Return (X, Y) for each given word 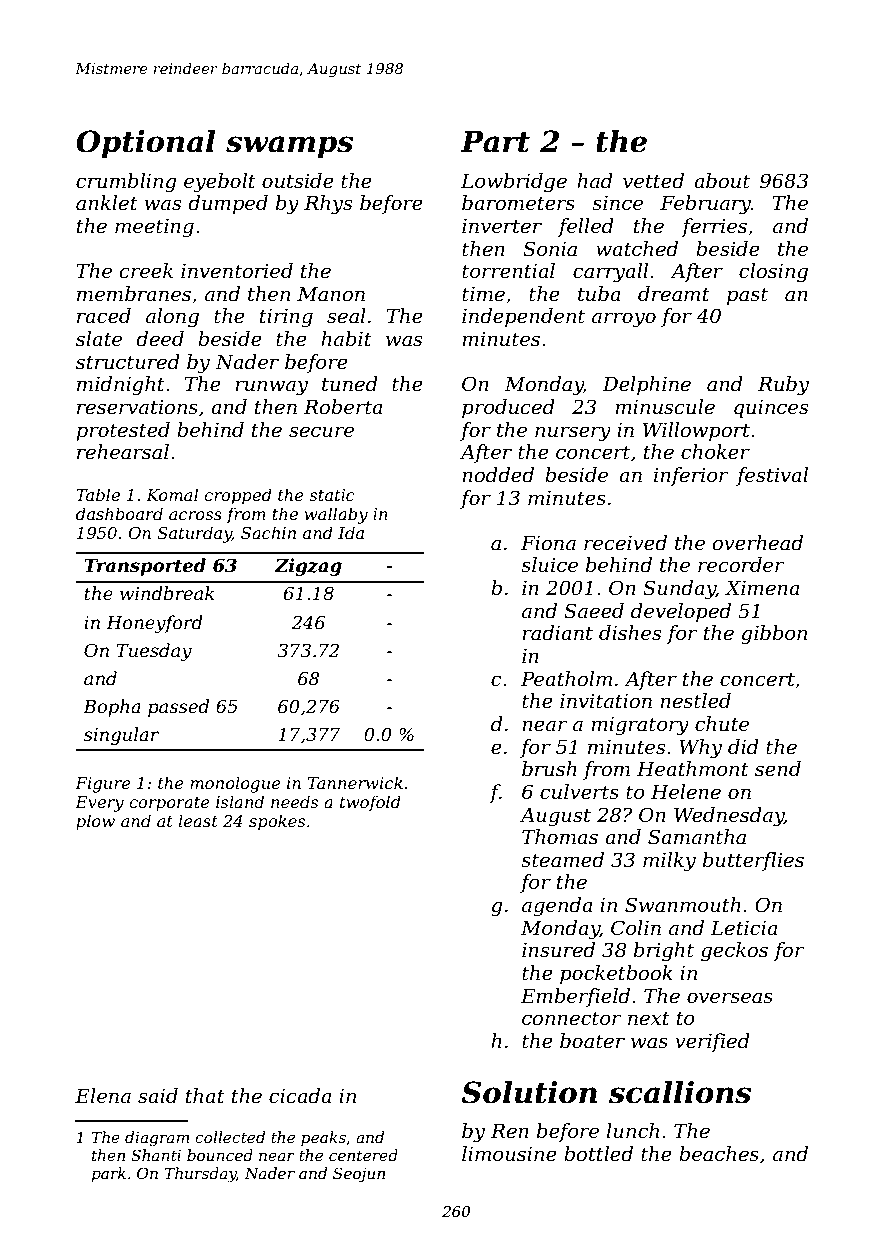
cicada (300, 1096)
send (778, 769)
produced (508, 408)
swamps (289, 147)
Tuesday (154, 652)
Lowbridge (514, 183)
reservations (137, 407)
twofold (370, 803)
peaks (323, 1138)
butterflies (753, 861)
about (722, 181)
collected (230, 1137)
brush (549, 769)
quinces (771, 409)
